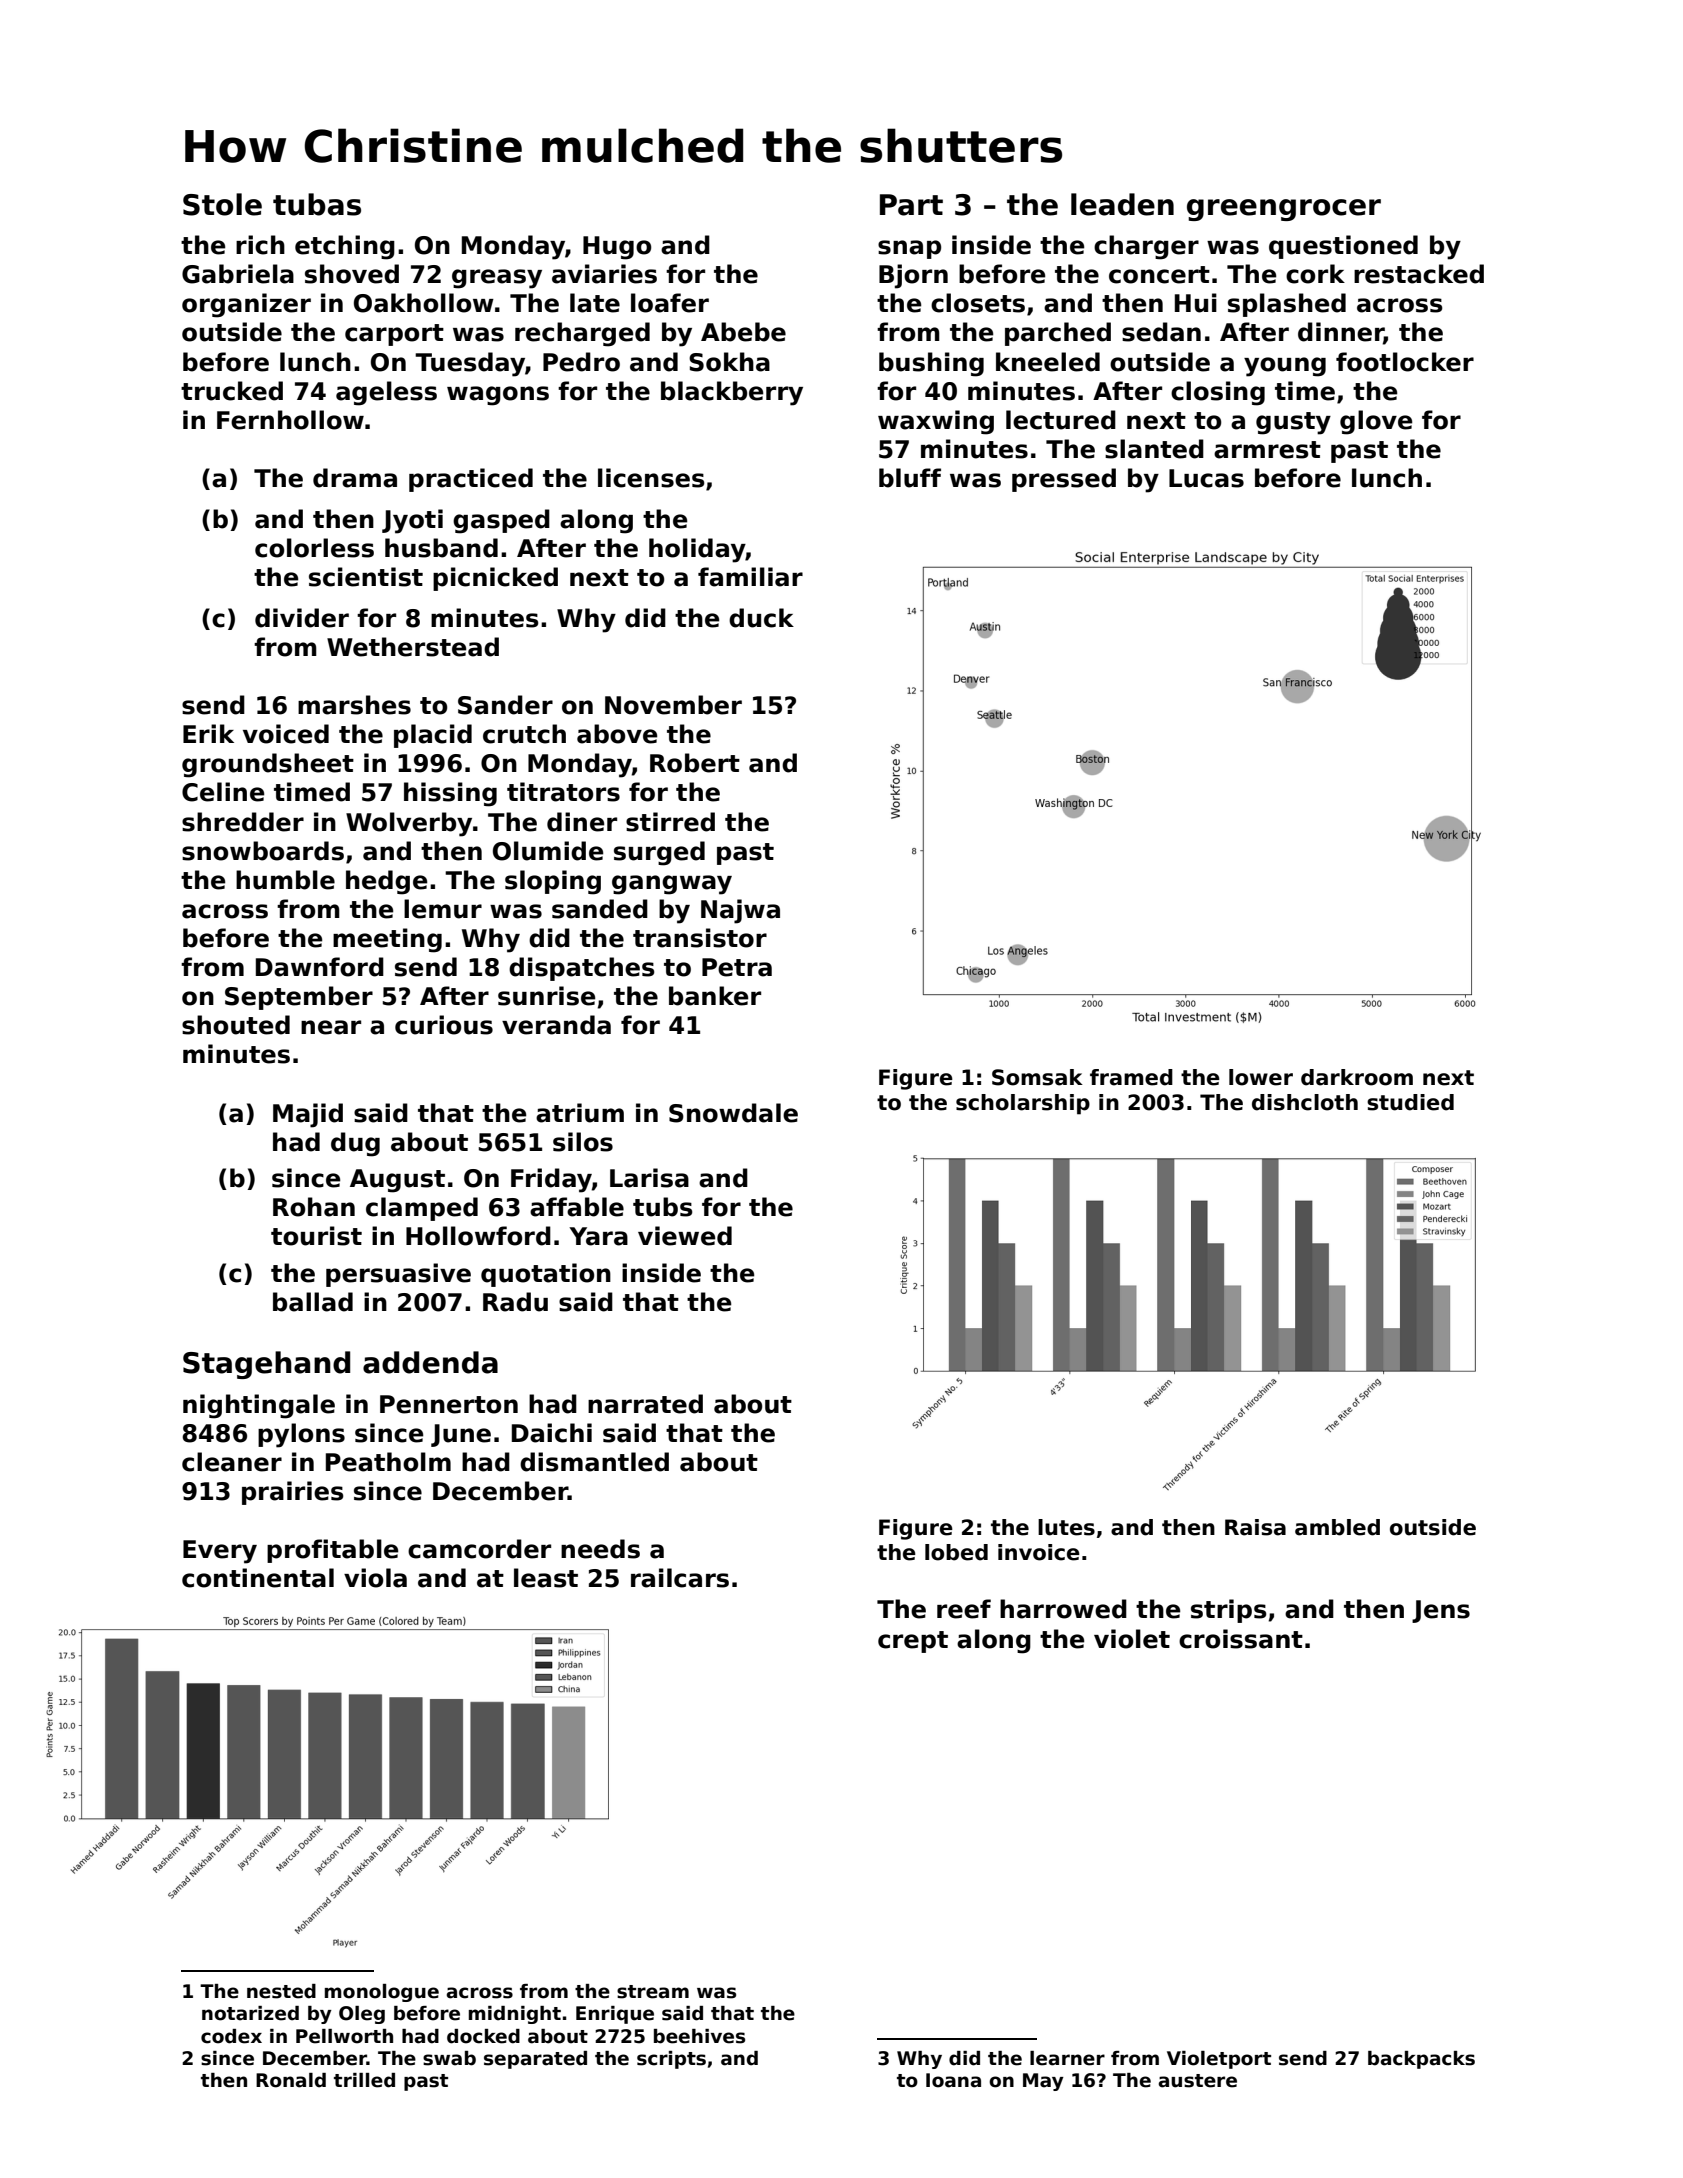 This document has width=1683, height=2178. Describe the element at coordinates (331, 1027) in the document. I see `near` at that location.
